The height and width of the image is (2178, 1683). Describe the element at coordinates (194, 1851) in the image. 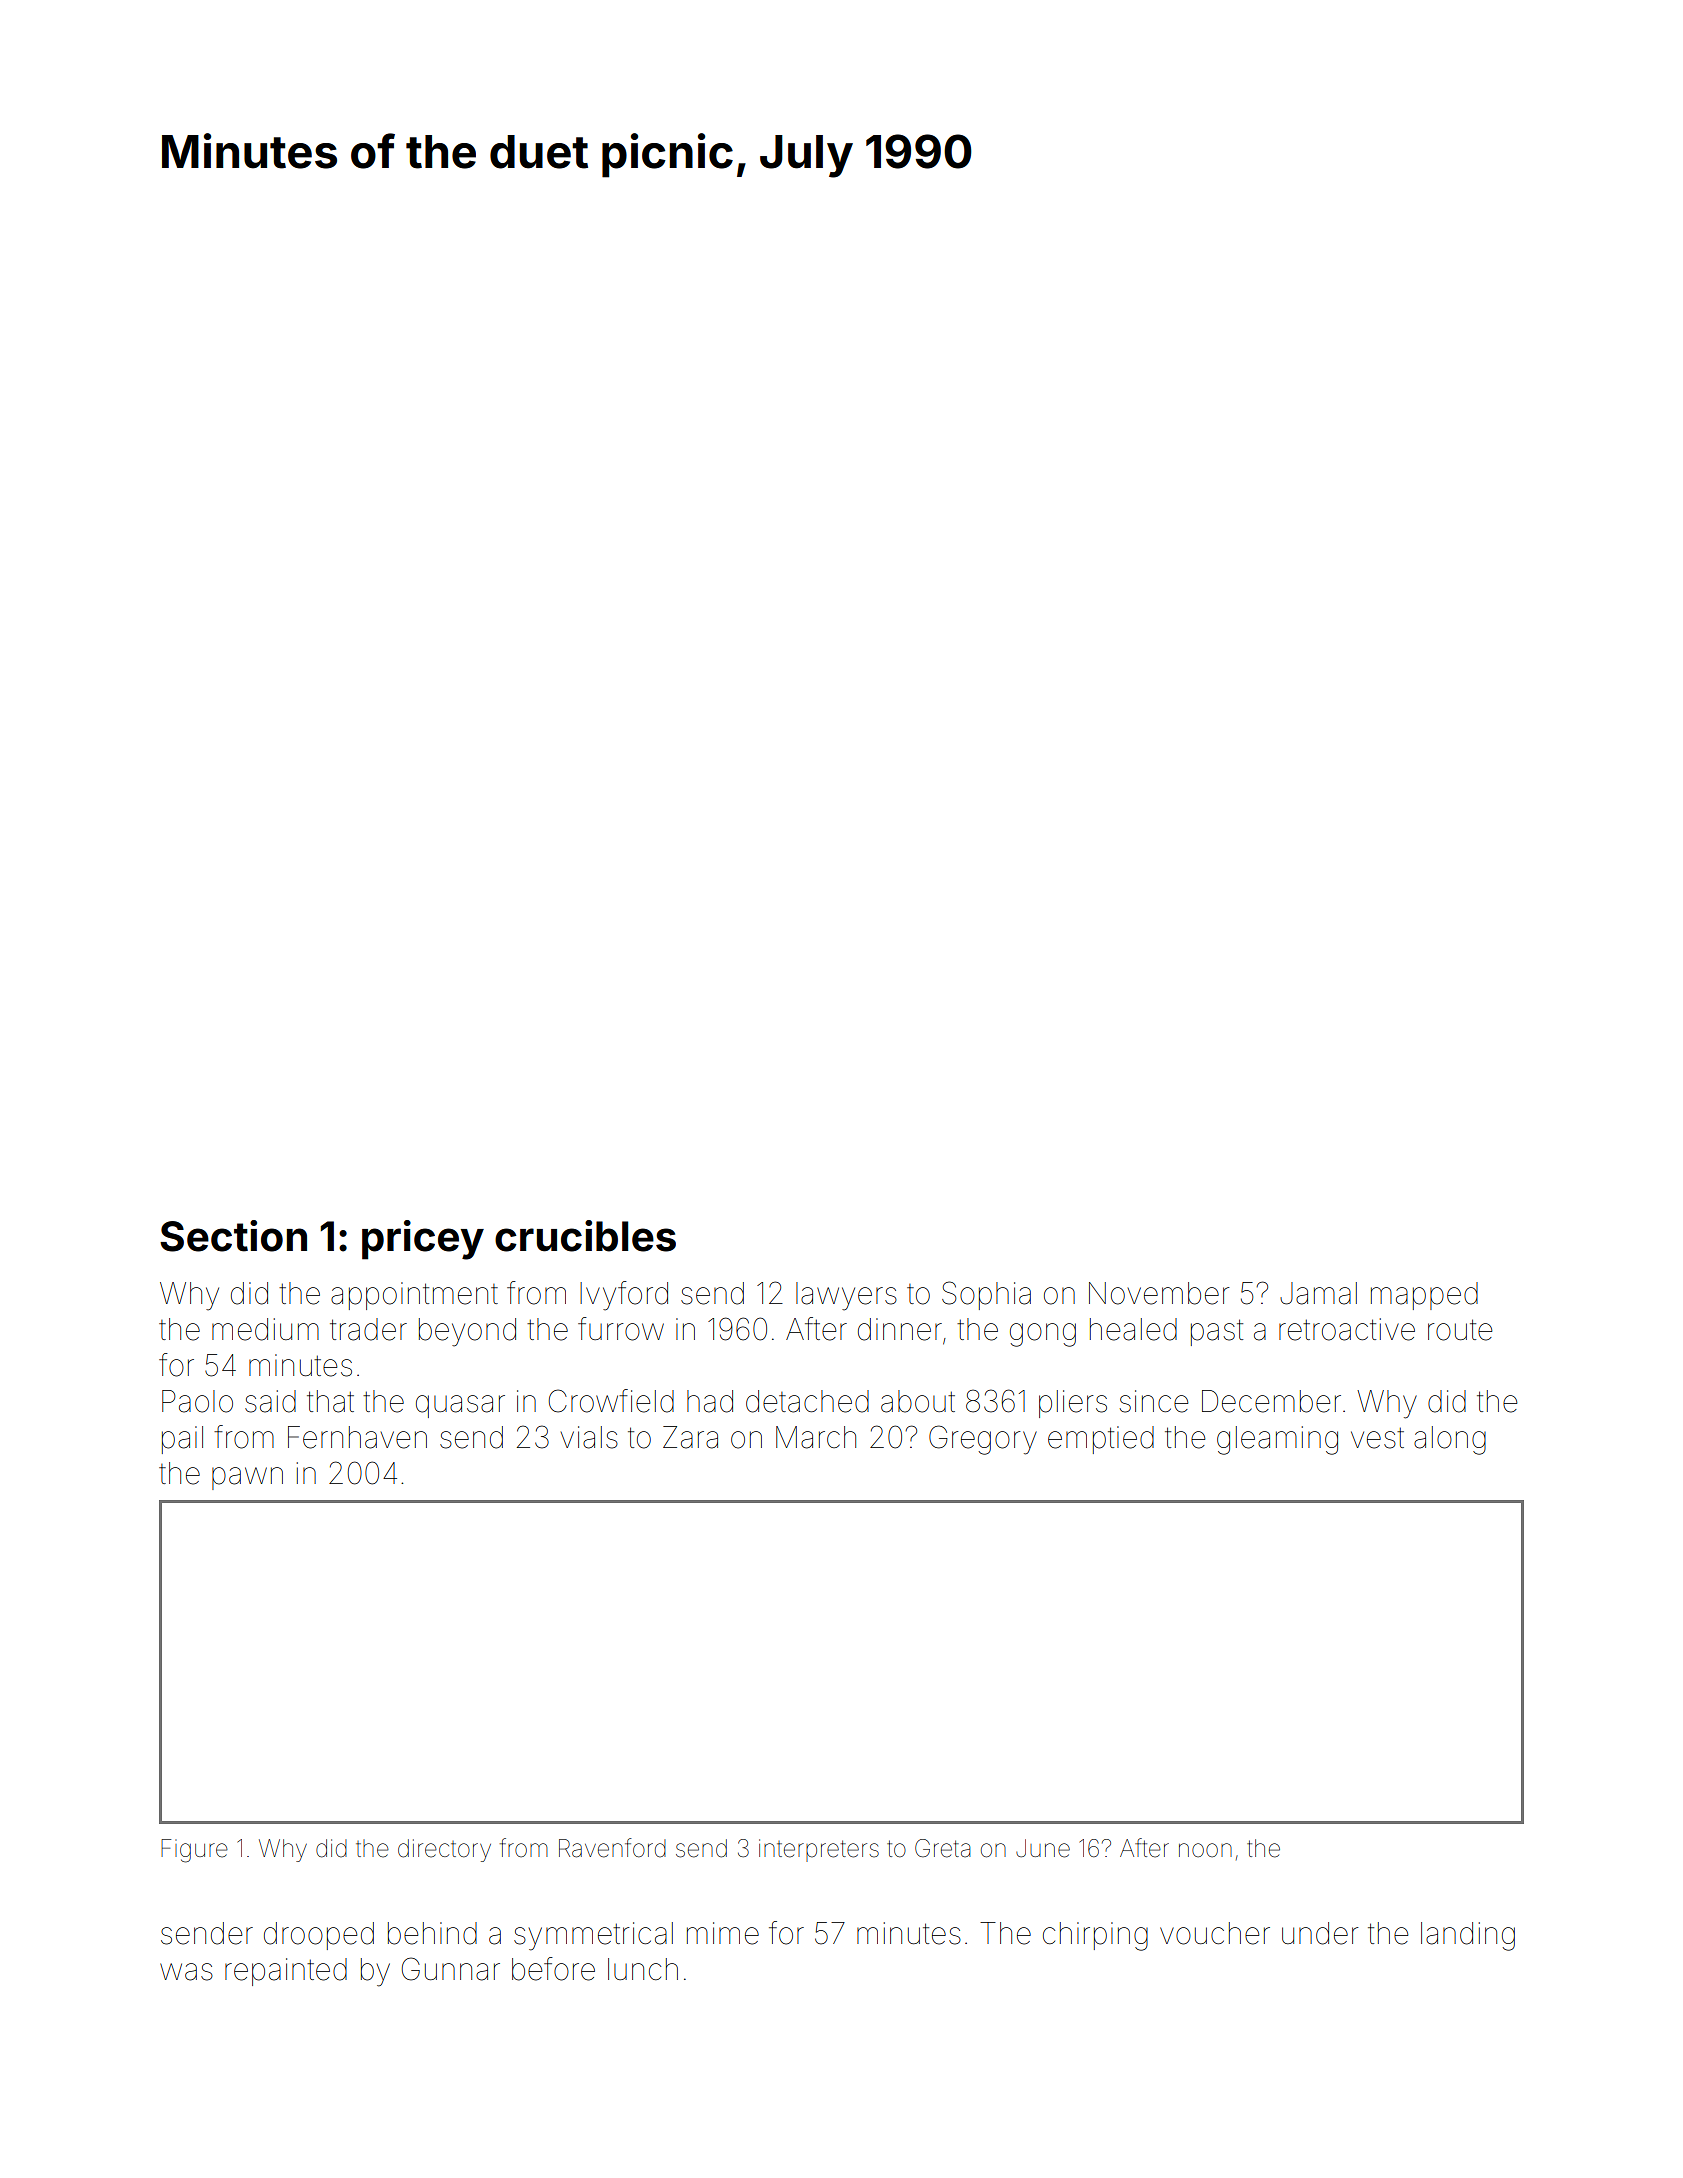

I see `Figure` at that location.
